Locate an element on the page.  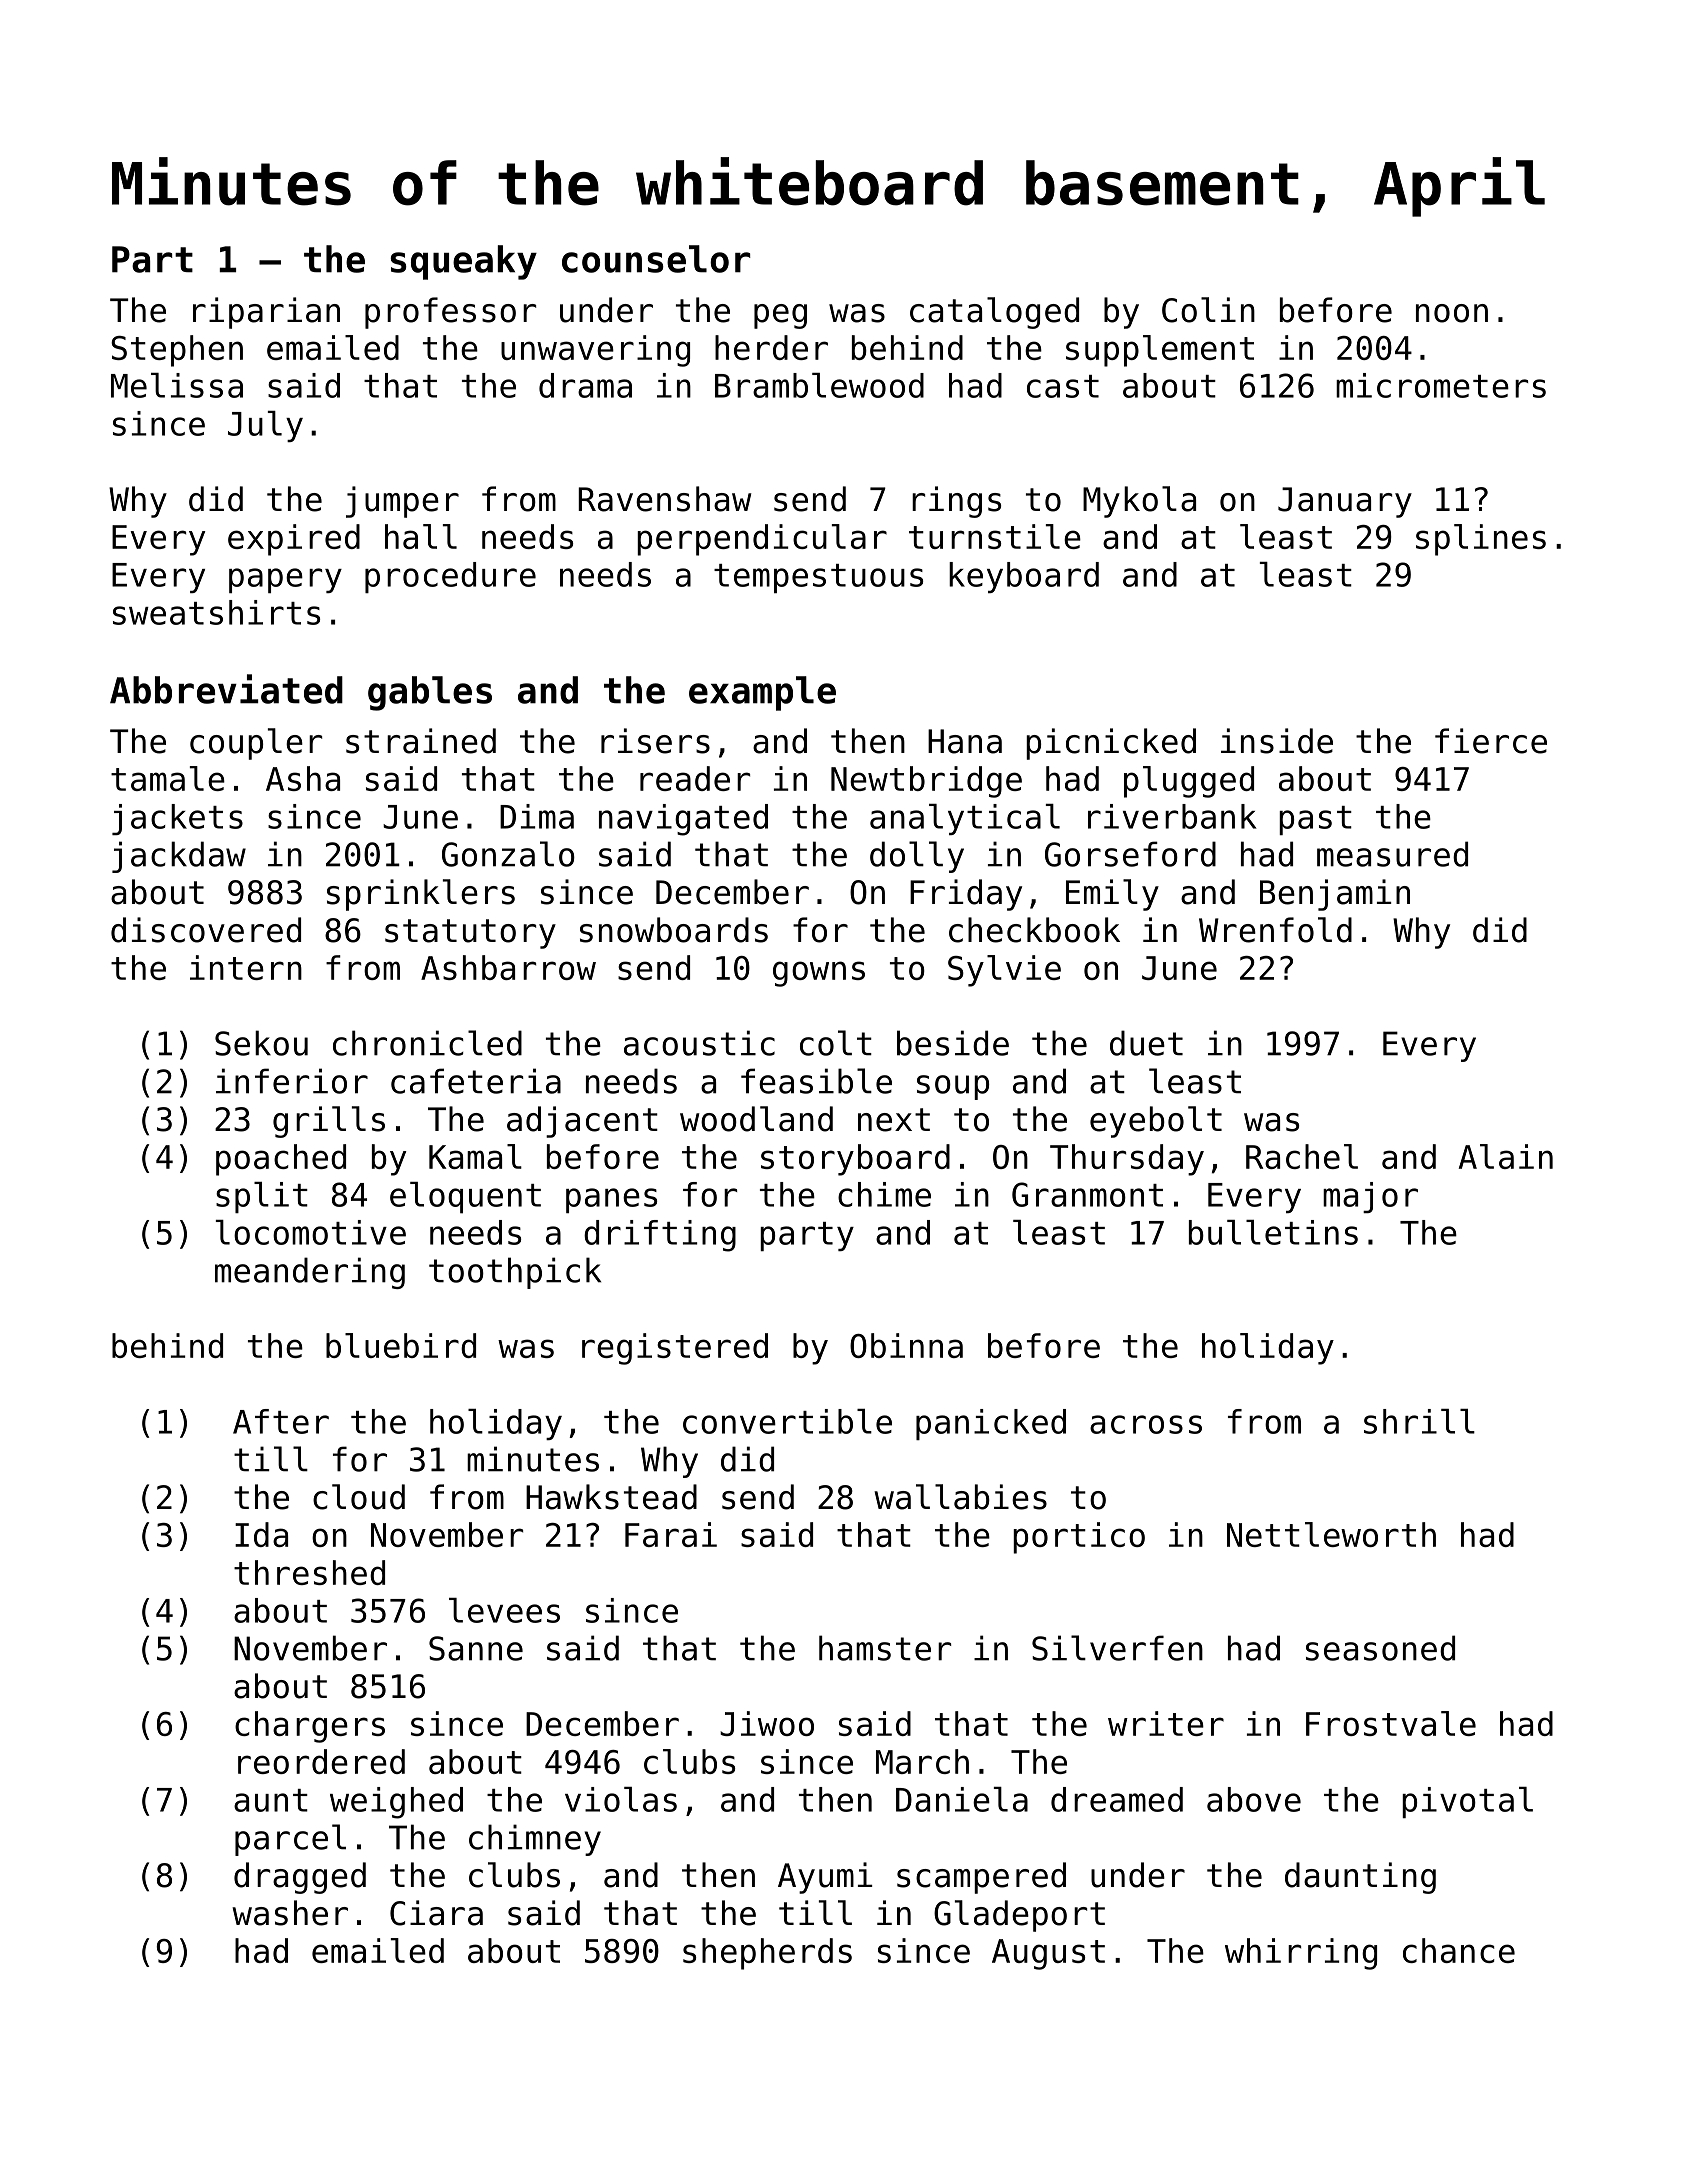
After is located at coordinates (281, 1421).
